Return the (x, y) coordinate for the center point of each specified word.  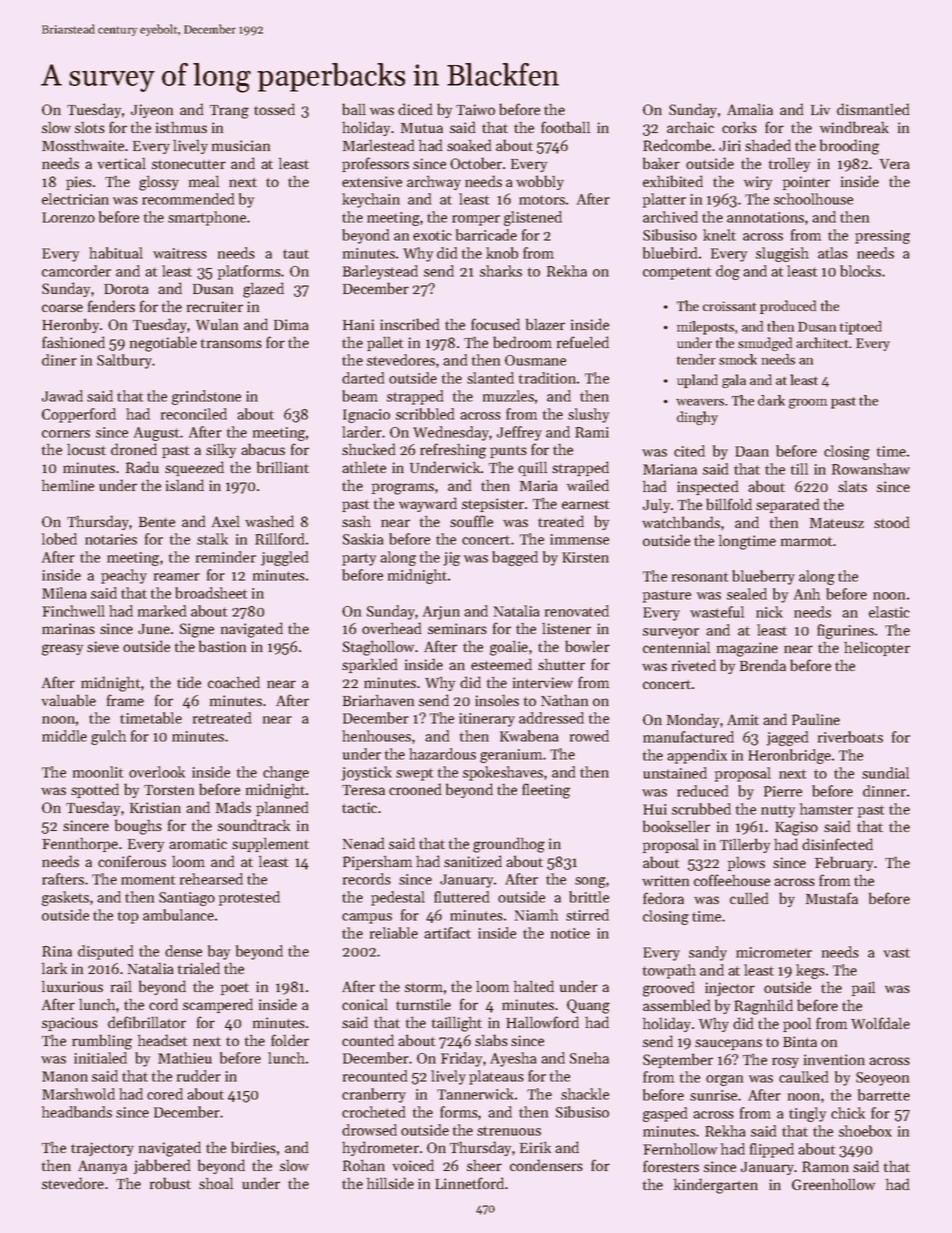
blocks (860, 271)
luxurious (72, 986)
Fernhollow (680, 1149)
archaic (690, 127)
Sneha (589, 1058)
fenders (111, 306)
